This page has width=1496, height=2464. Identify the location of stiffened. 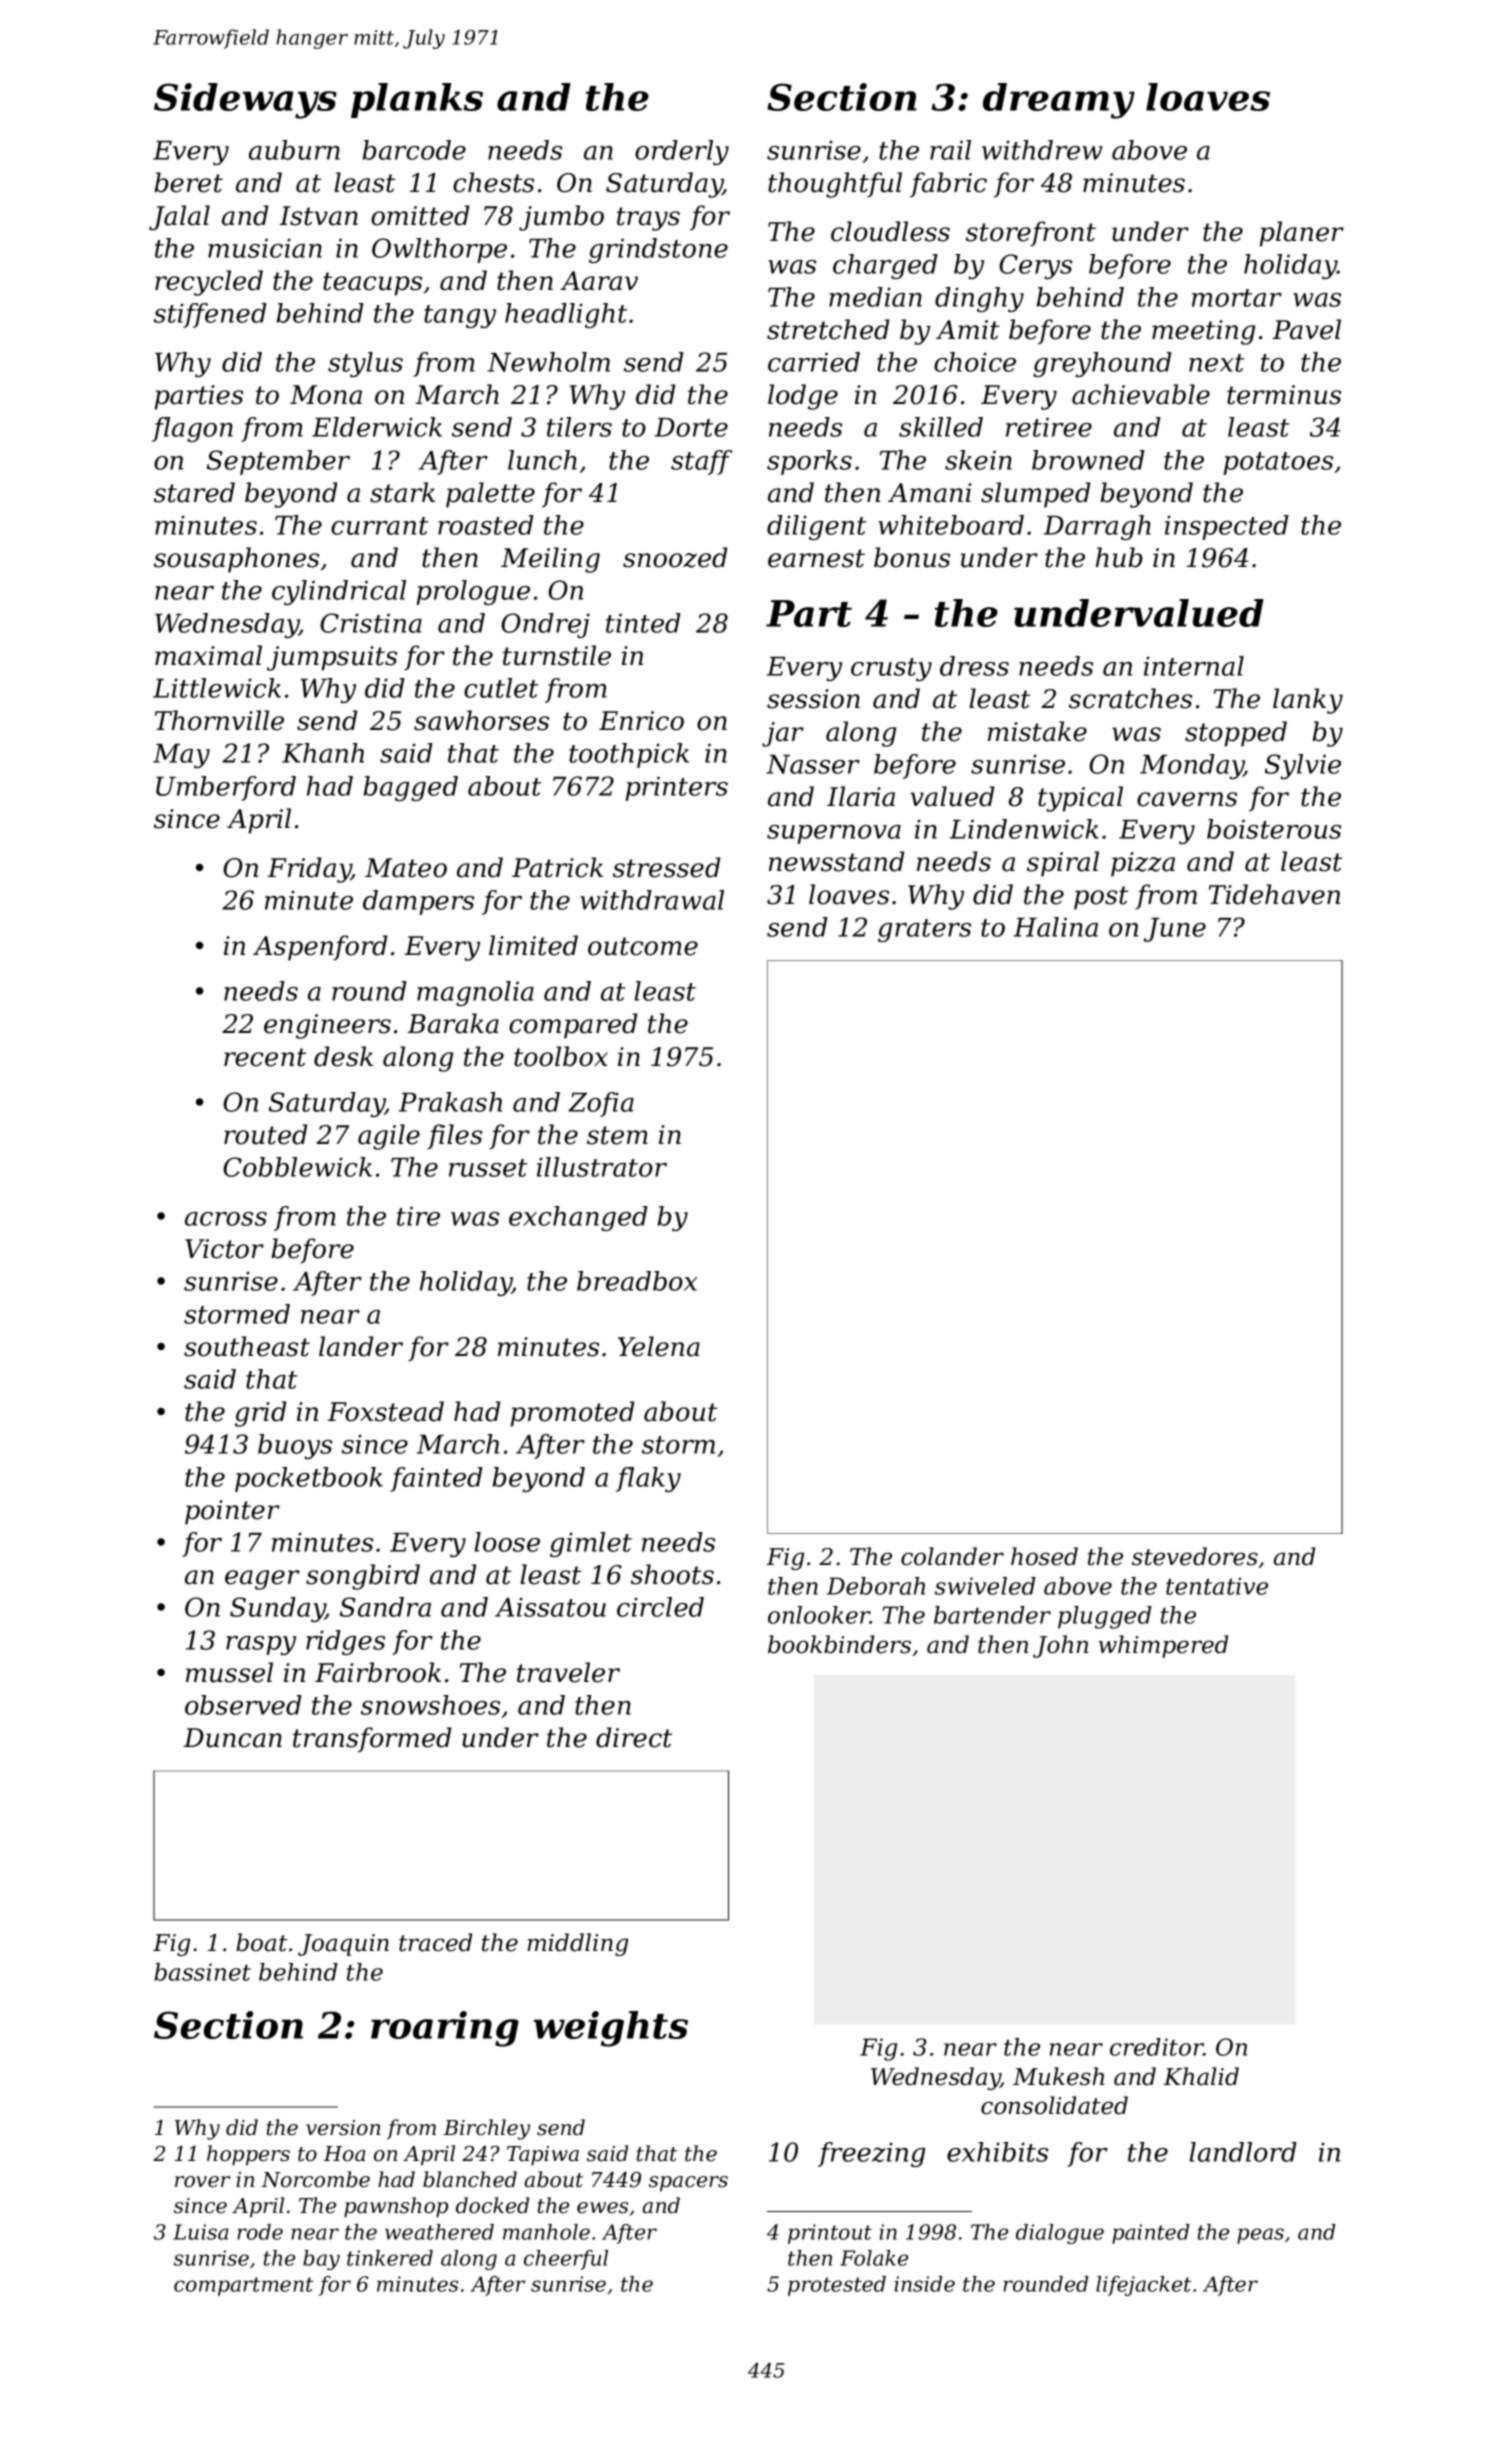
(210, 315).
